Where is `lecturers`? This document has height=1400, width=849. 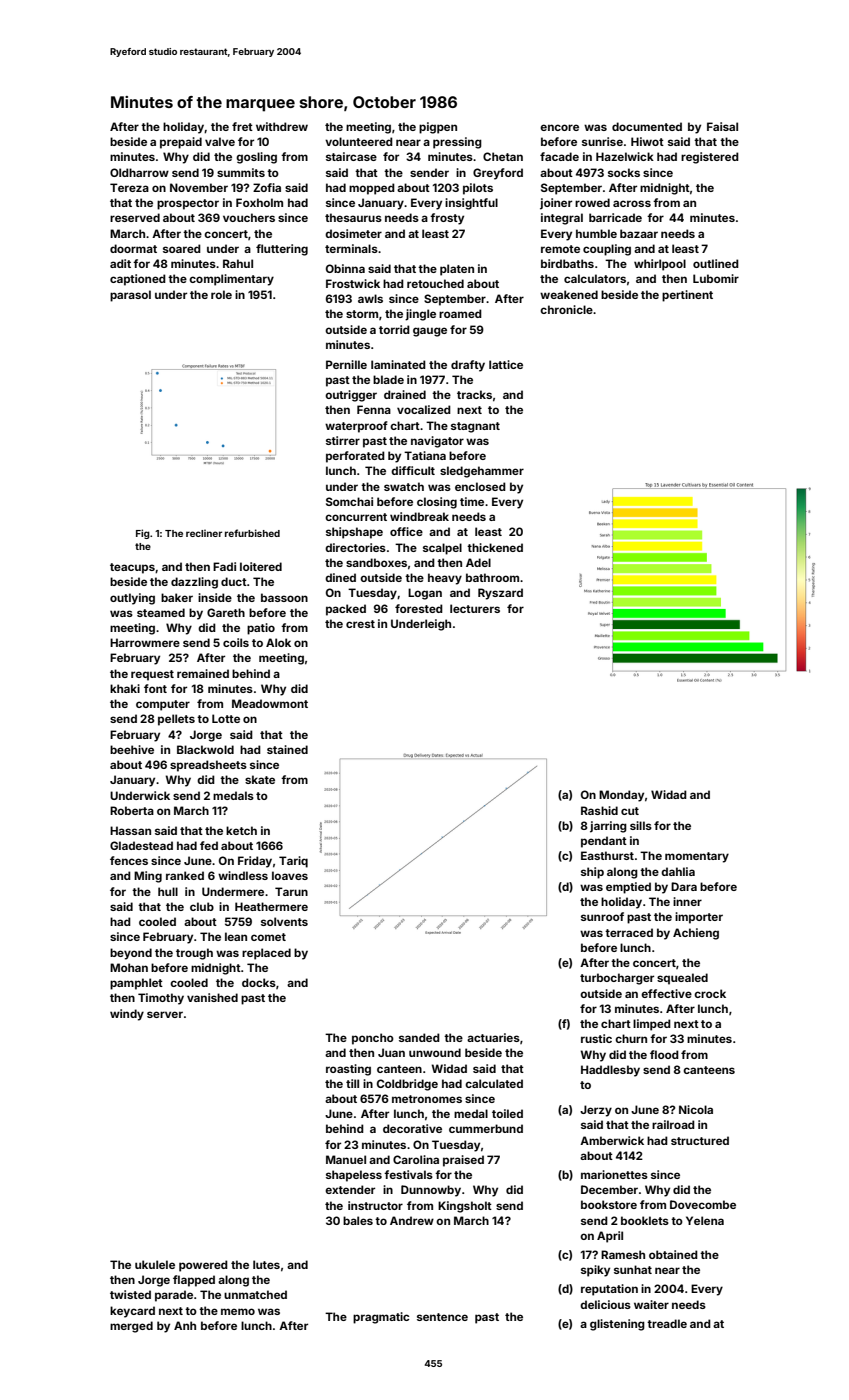 lecturers is located at coordinates (475, 608).
